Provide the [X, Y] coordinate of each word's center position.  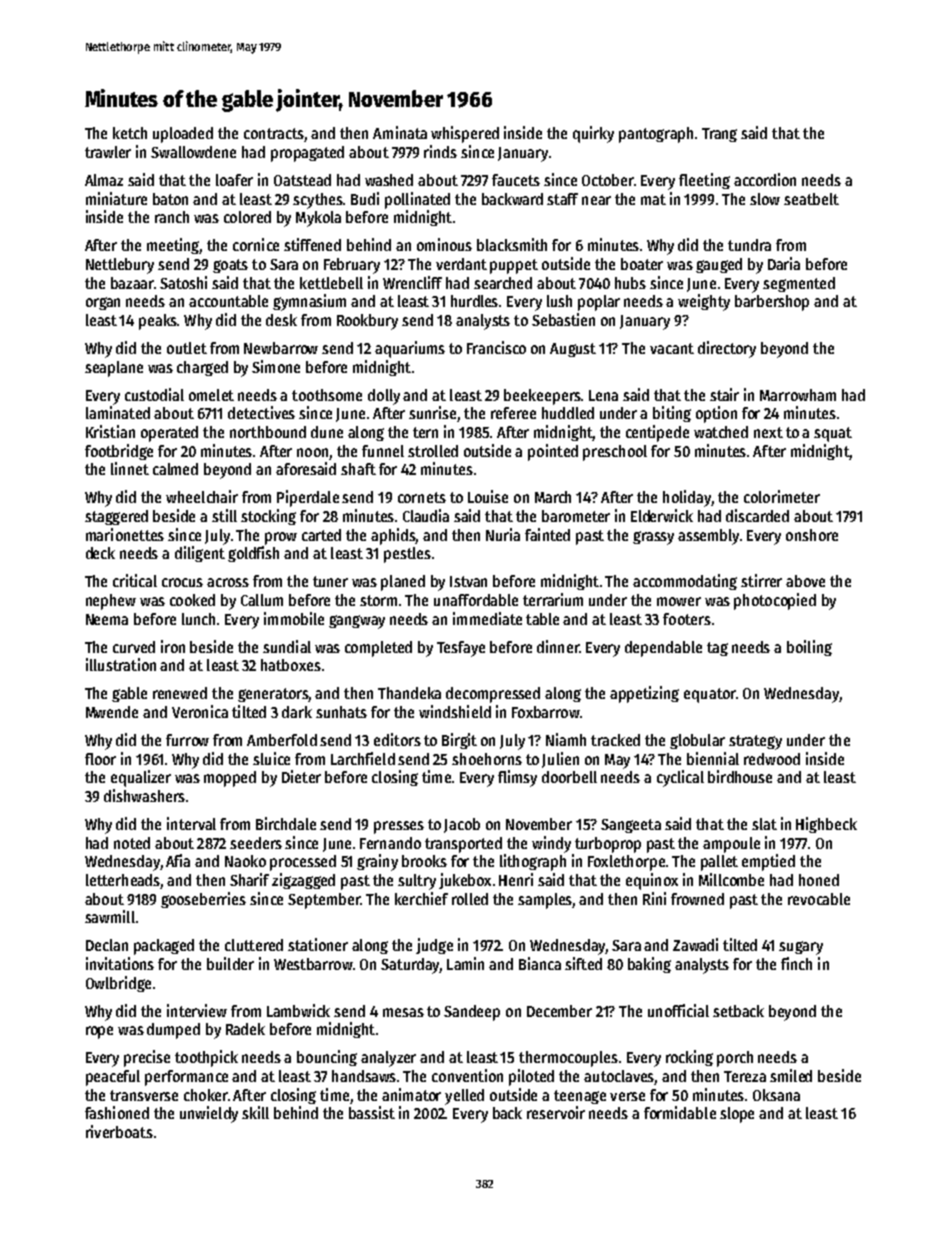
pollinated [417, 200]
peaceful [113, 1078]
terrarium [553, 599]
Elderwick [662, 515]
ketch [130, 133]
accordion [765, 179]
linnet [130, 468]
